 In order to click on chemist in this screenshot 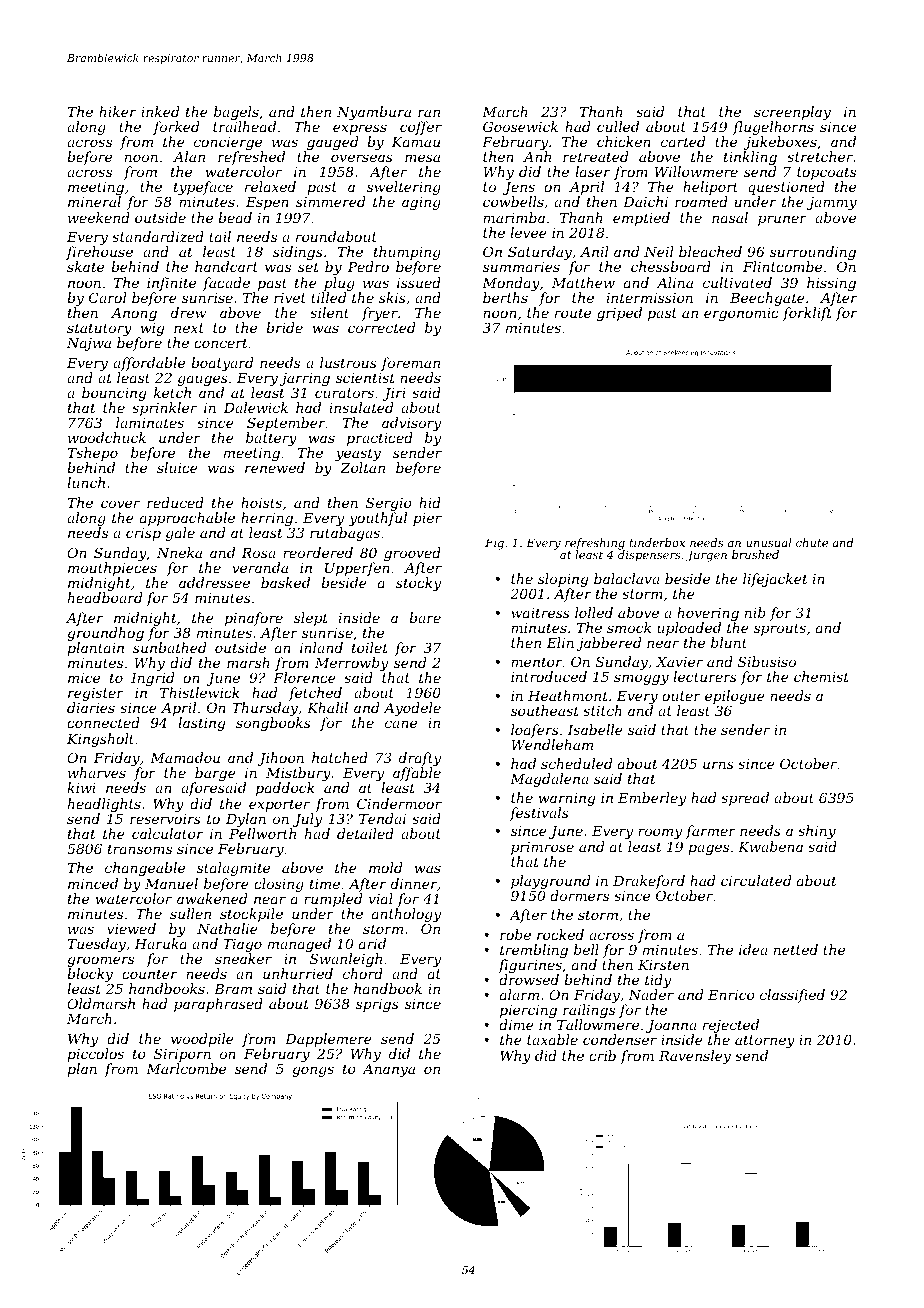, I will do `click(821, 676)`.
